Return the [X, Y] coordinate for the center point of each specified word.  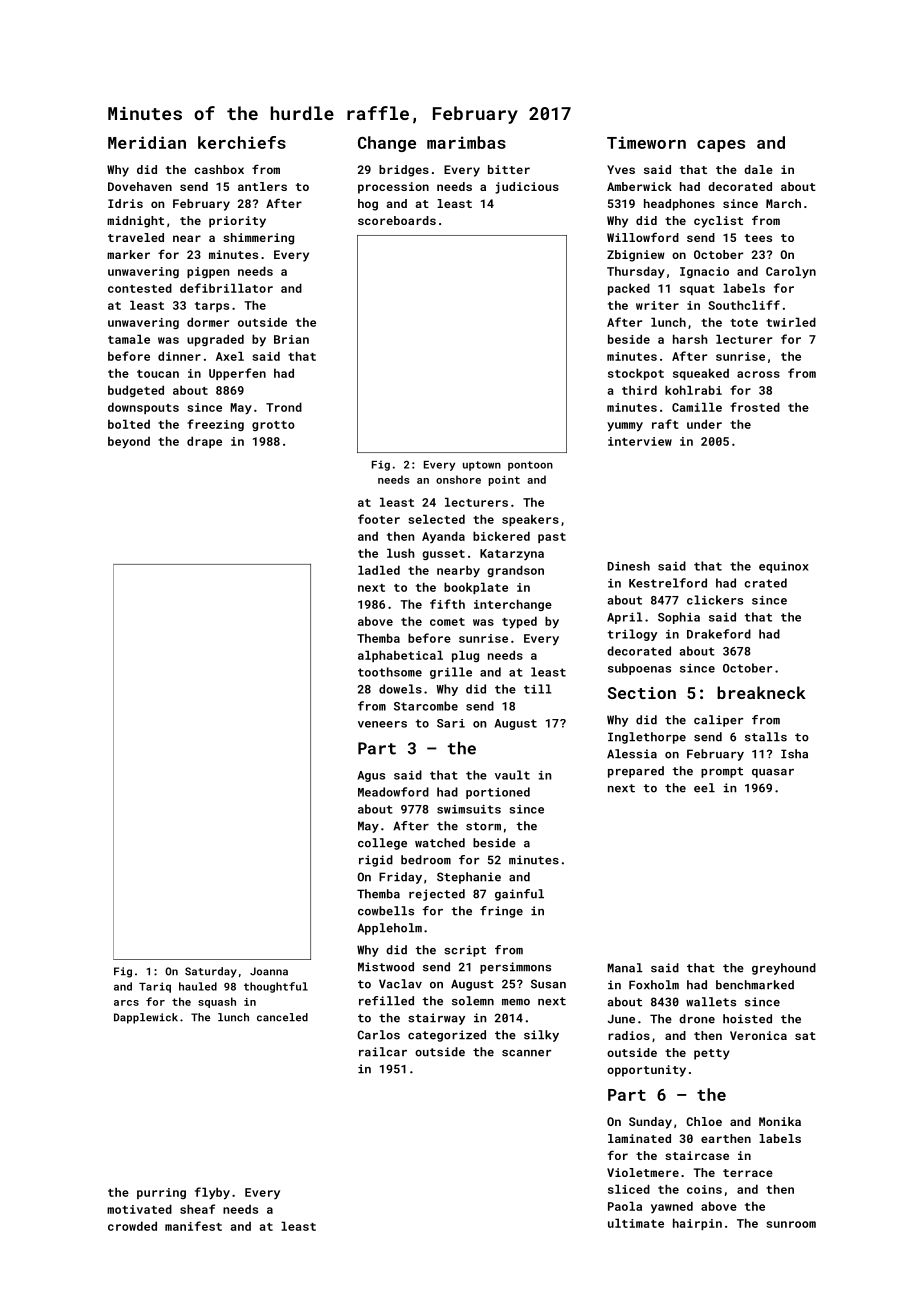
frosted [755, 407]
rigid [376, 861]
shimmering [258, 239]
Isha [794, 754]
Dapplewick [146, 1018]
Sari [451, 723]
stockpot [636, 374]
